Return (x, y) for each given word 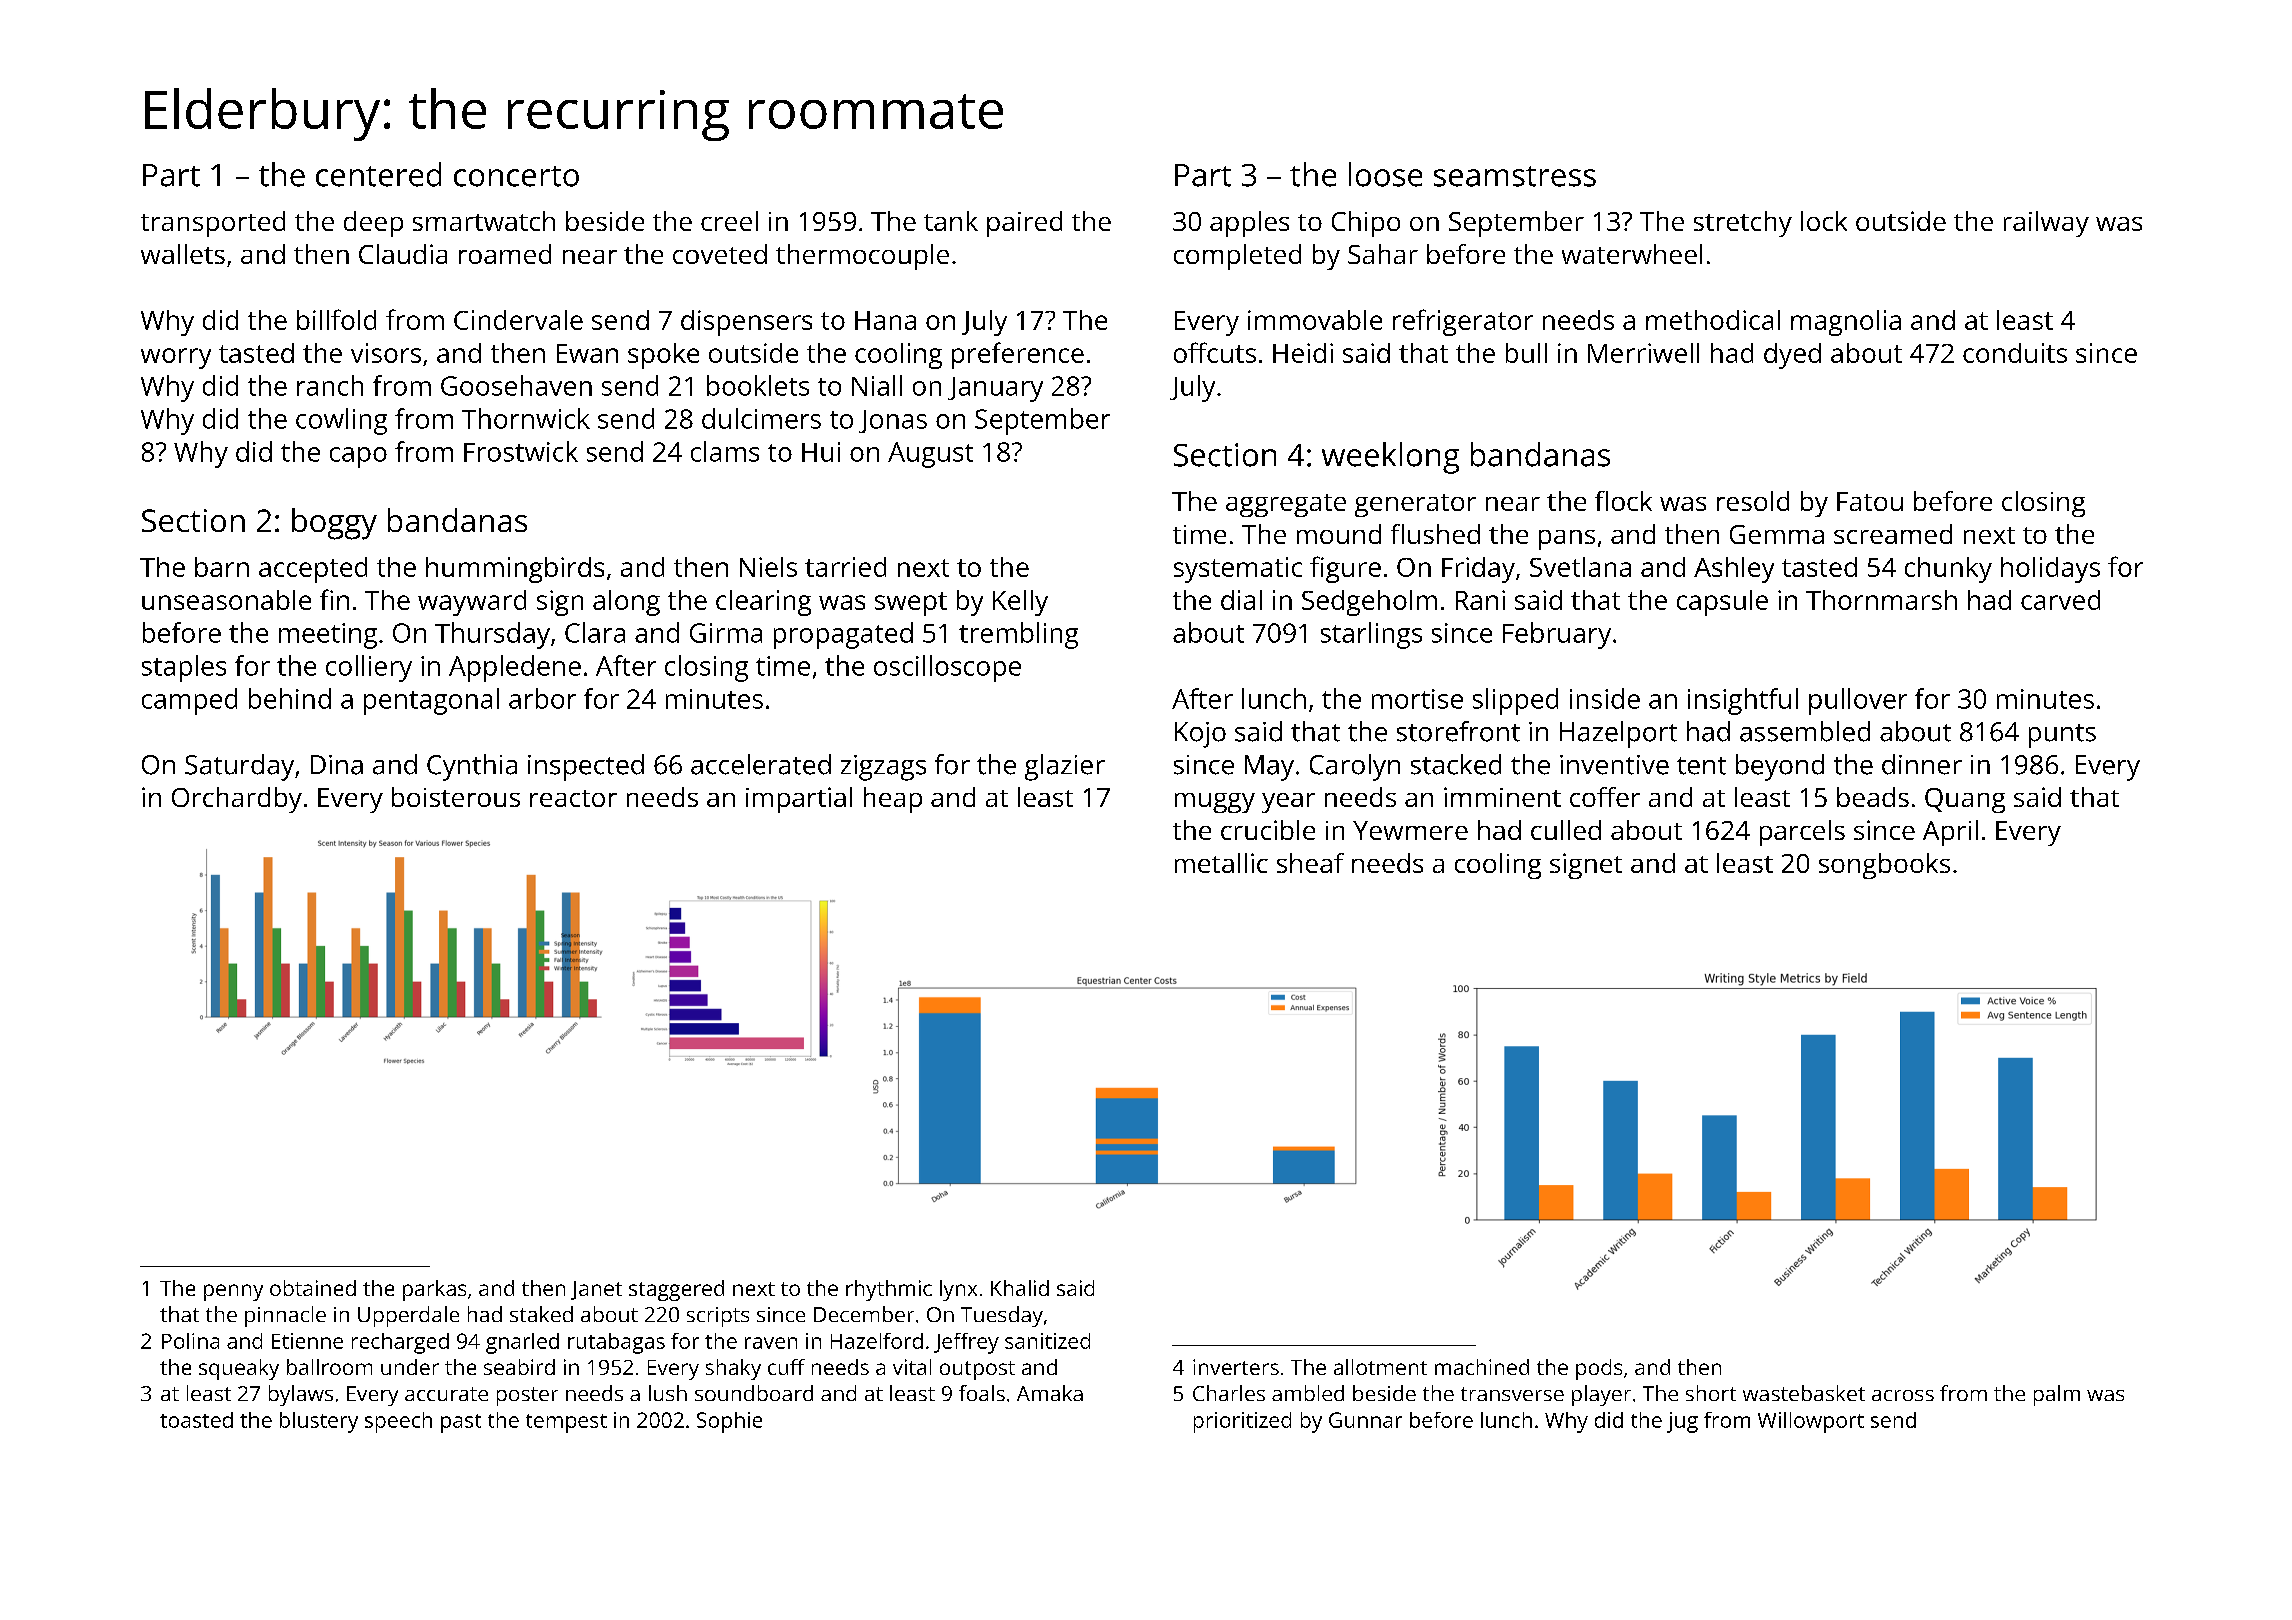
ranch (330, 385)
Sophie (729, 1422)
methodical (1713, 320)
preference (1018, 355)
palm (2057, 1395)
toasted (196, 1420)
